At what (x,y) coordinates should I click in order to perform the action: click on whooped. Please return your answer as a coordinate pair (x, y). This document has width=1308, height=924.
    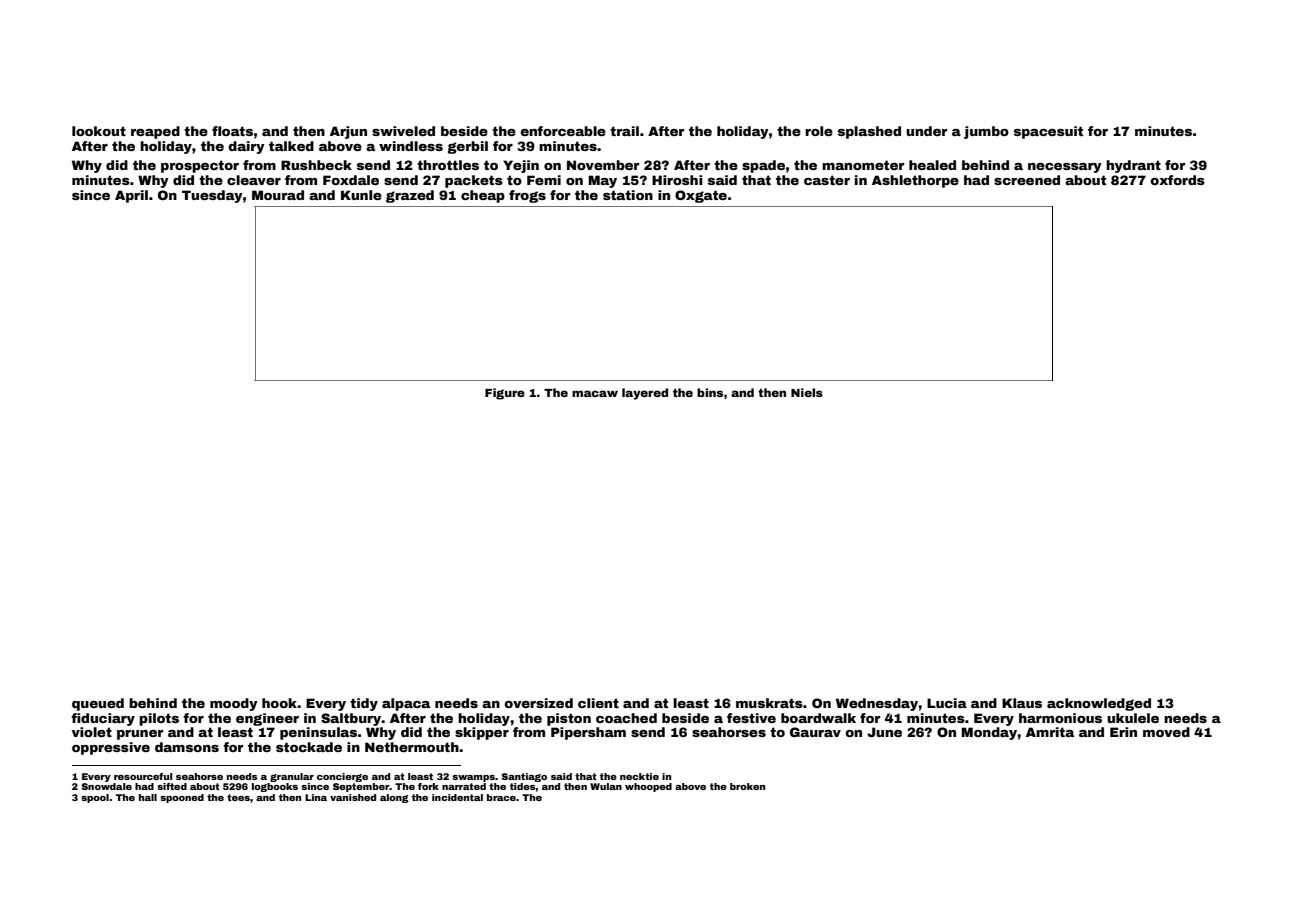
    Looking at the image, I should click on (648, 787).
